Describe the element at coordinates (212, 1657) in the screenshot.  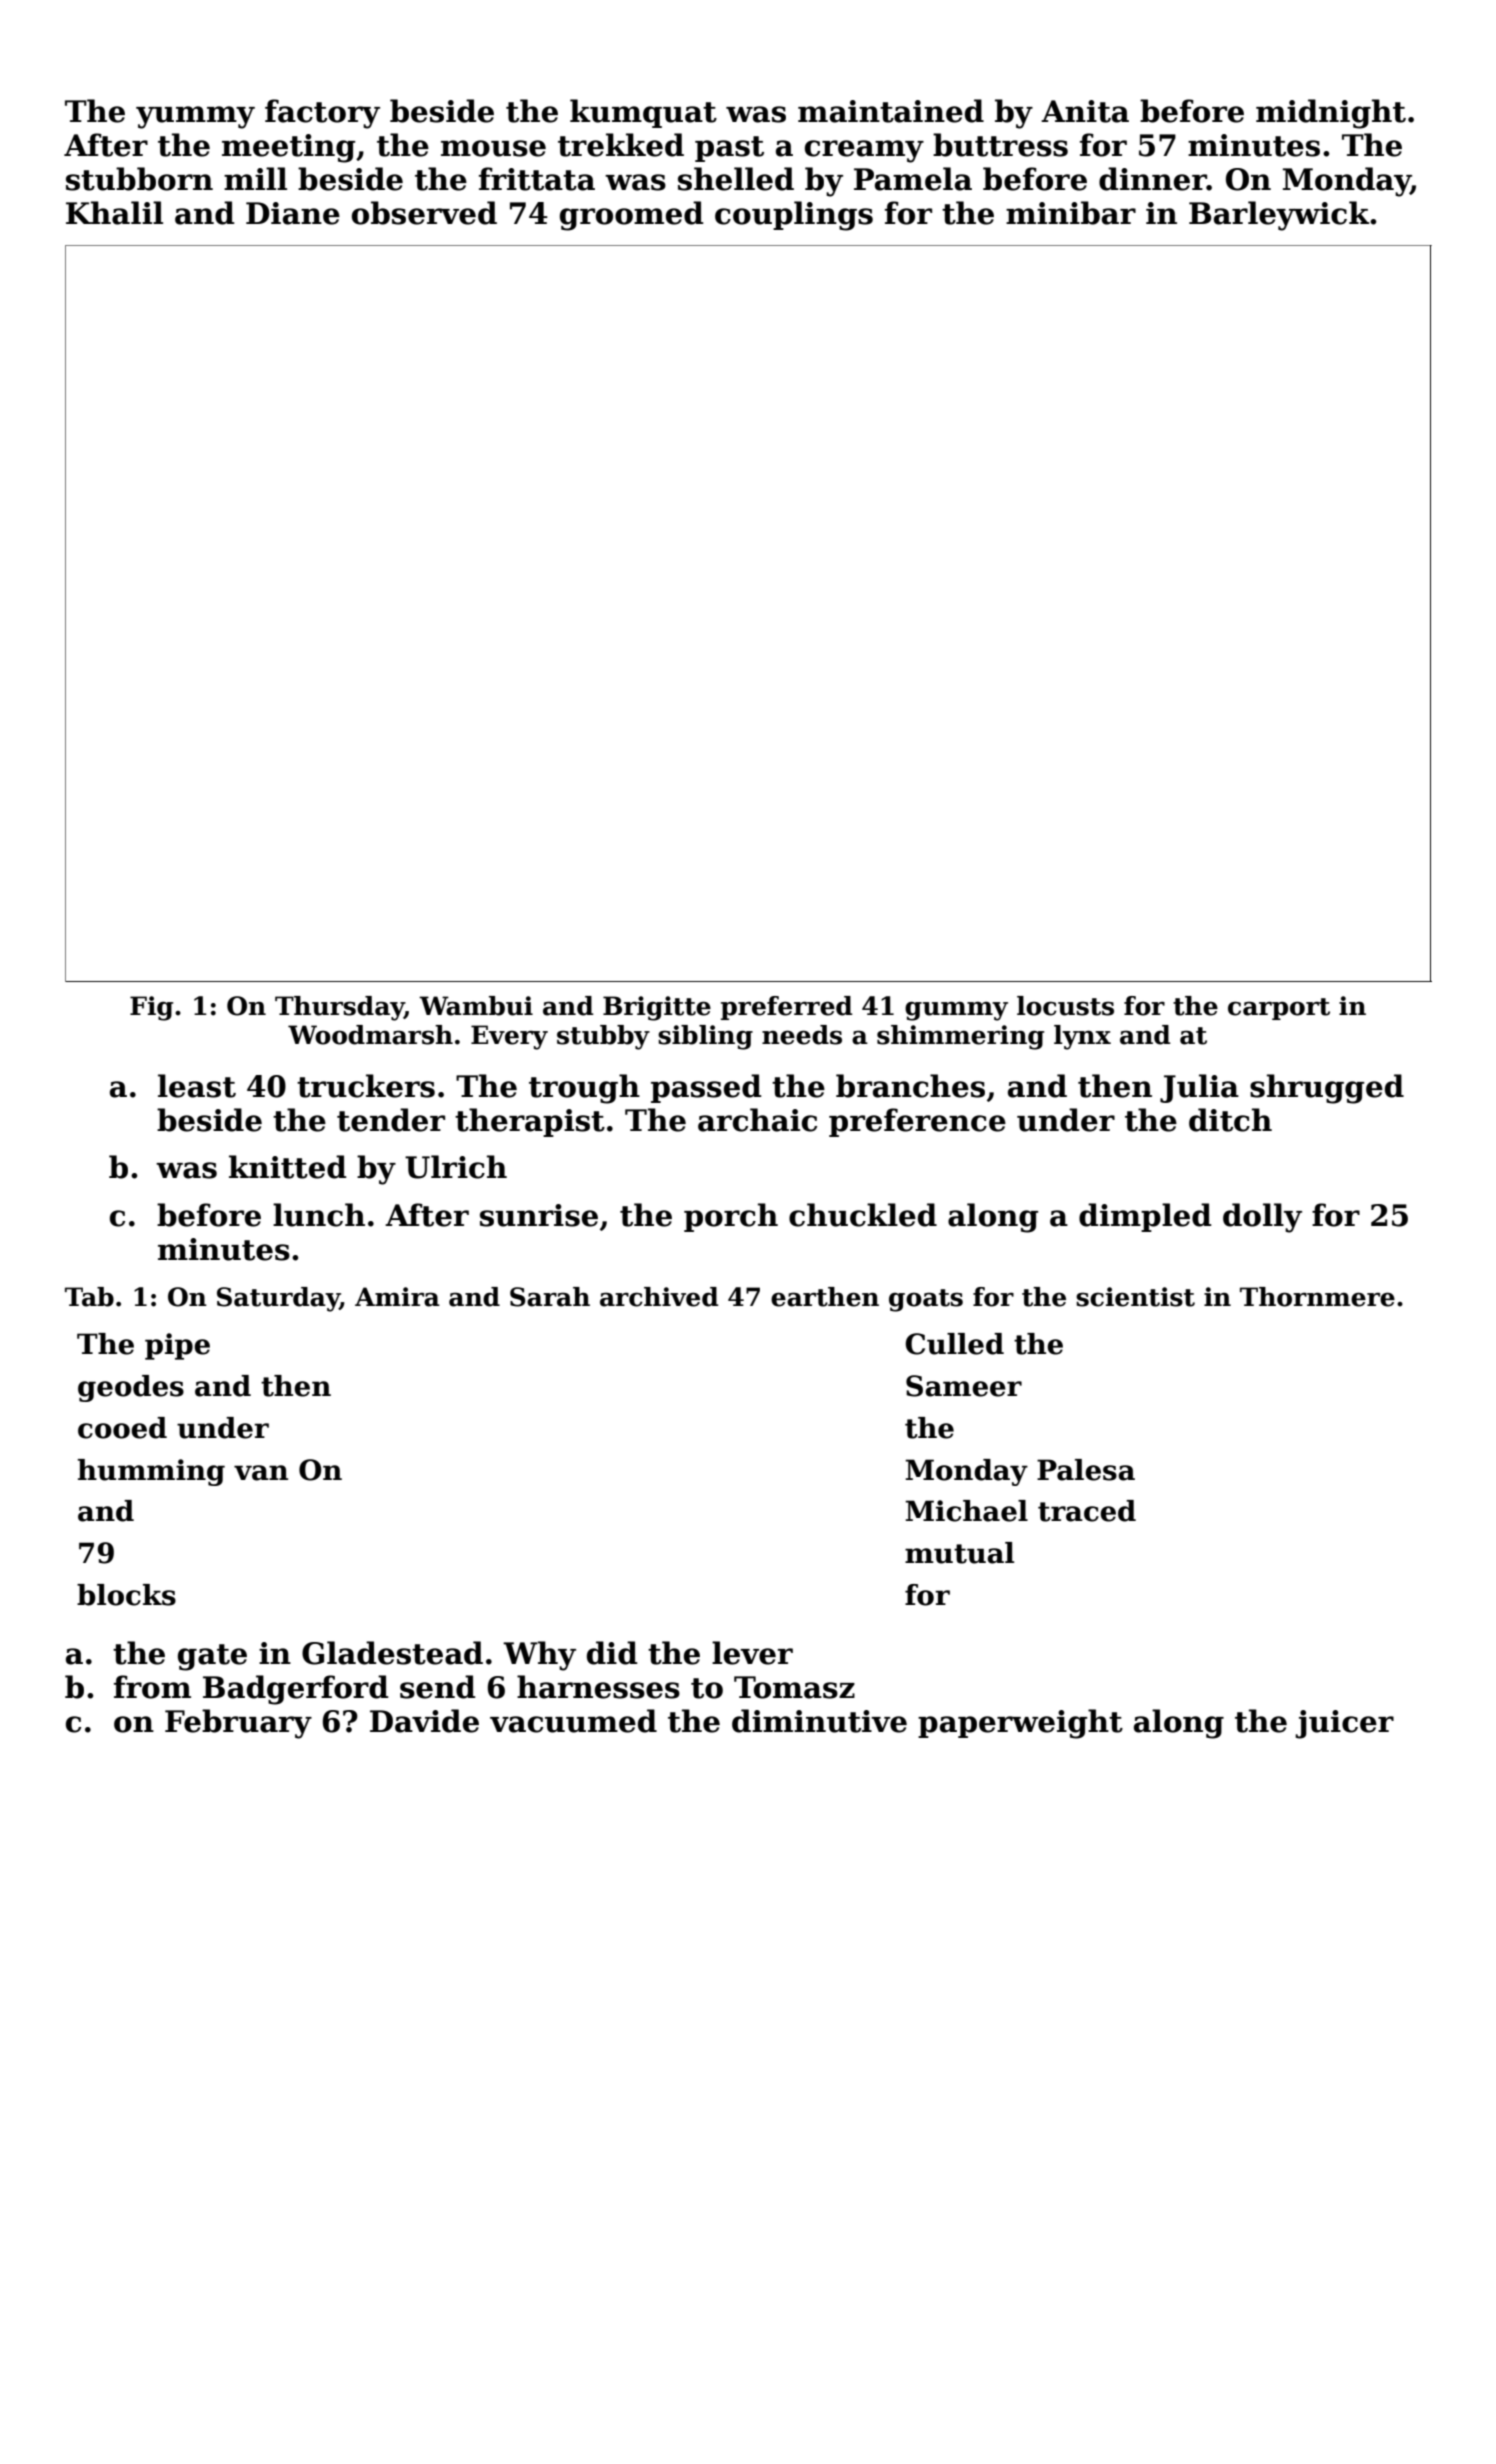
I see `gate` at that location.
